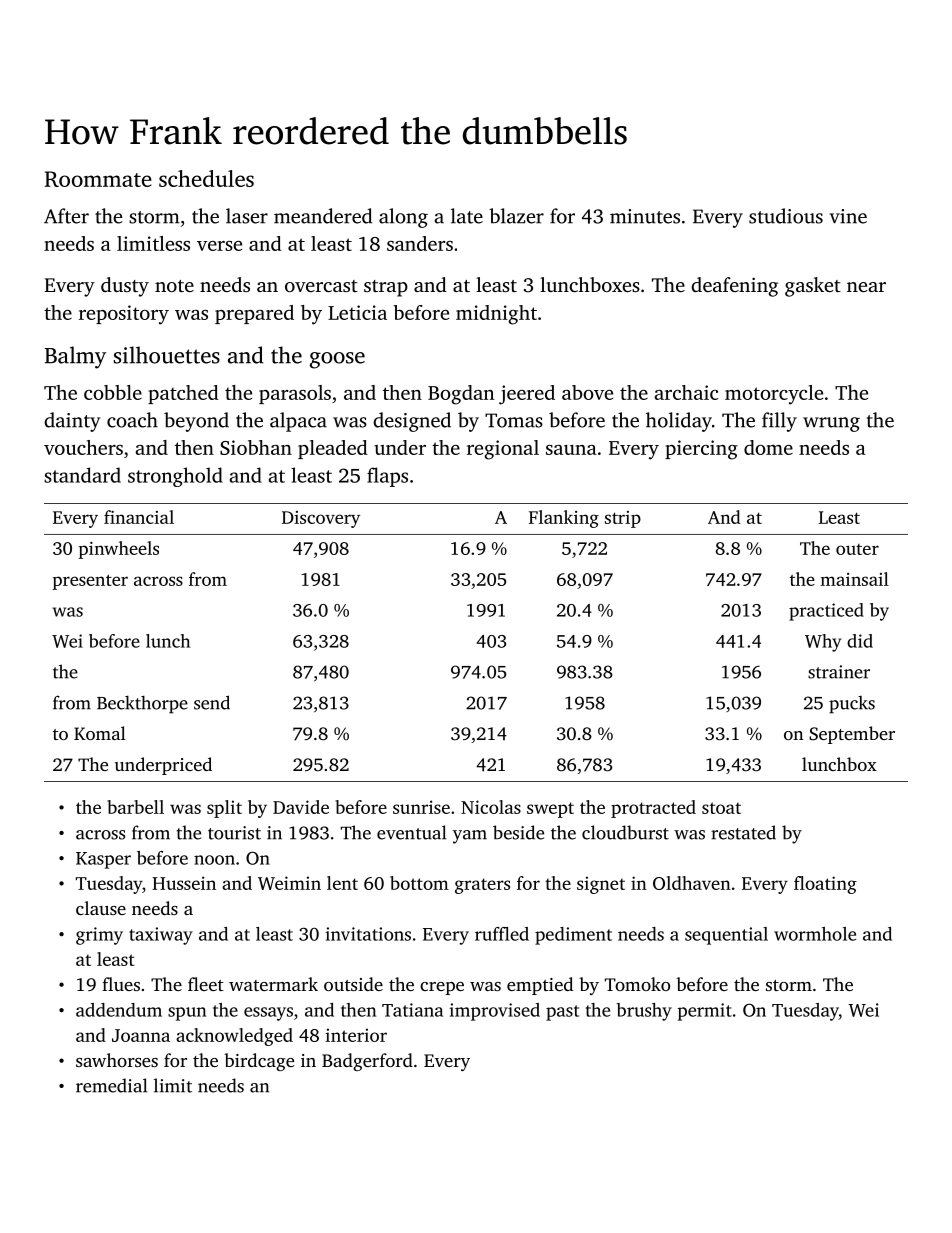 Image resolution: width=952 pixels, height=1233 pixels. What do you see at coordinates (224, 809) in the page?
I see `split` at bounding box center [224, 809].
